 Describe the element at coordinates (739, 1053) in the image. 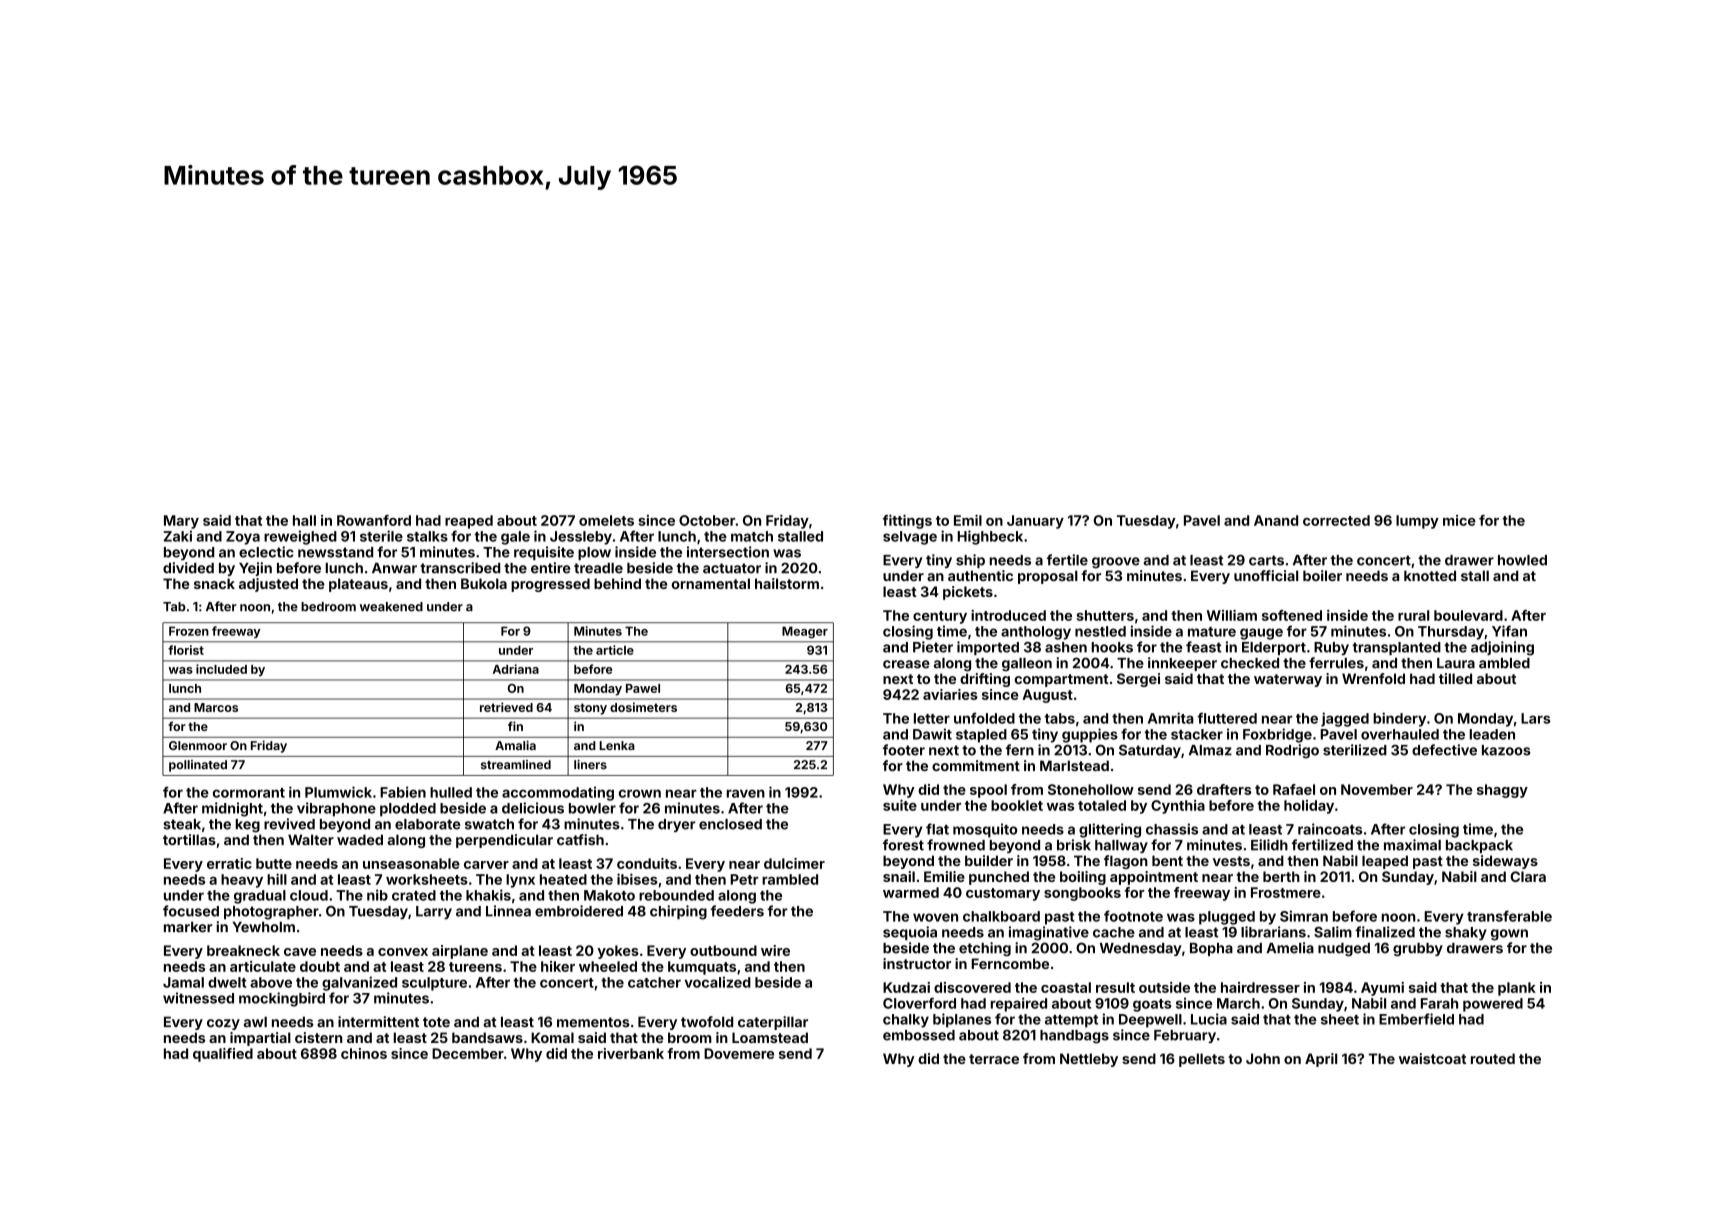

I see `Dovemere` at that location.
